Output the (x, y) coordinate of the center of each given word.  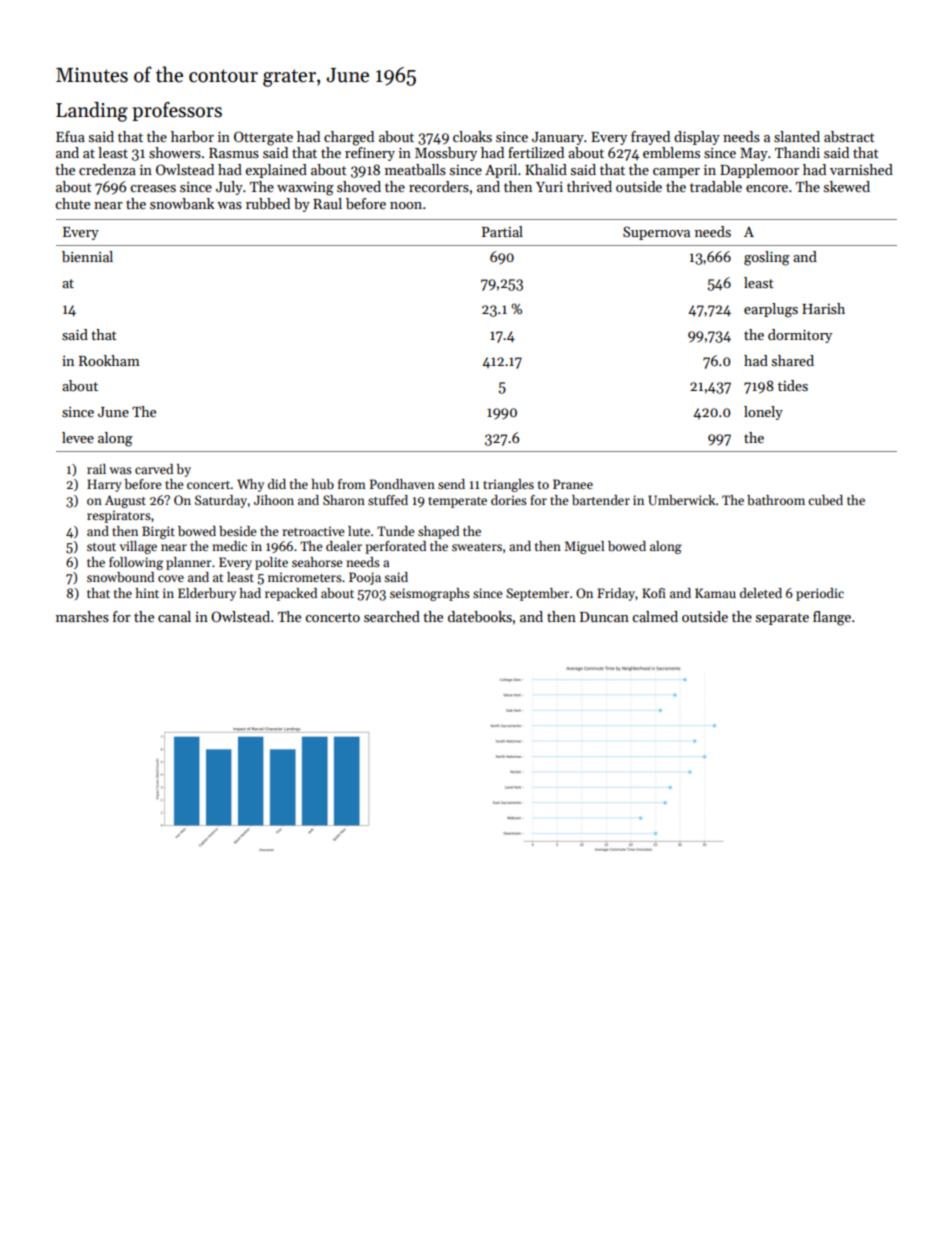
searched (392, 616)
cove (171, 578)
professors (177, 111)
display (697, 138)
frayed (650, 138)
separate (782, 619)
